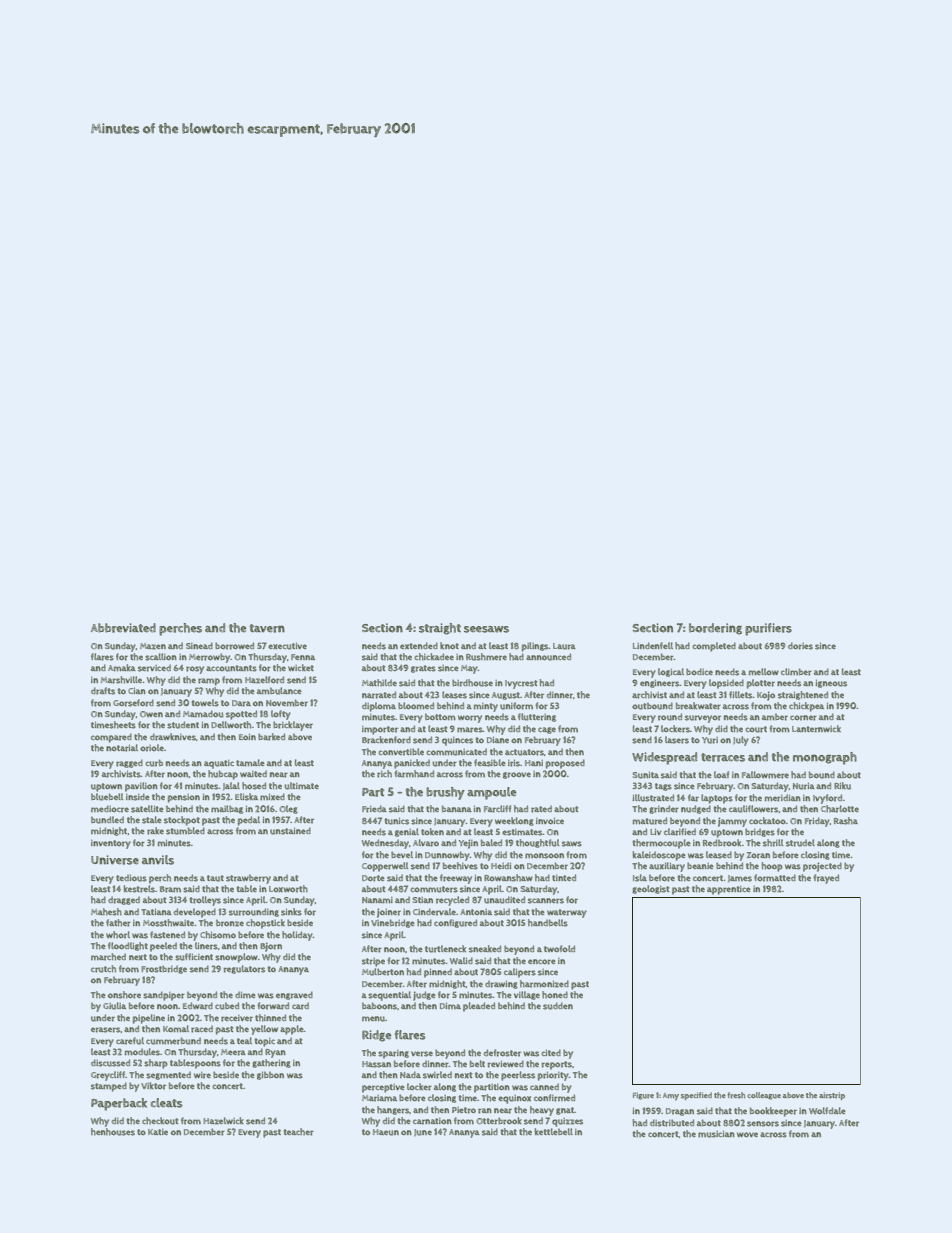 The width and height of the page is (952, 1233). What do you see at coordinates (537, 717) in the page?
I see `fluttering` at bounding box center [537, 717].
